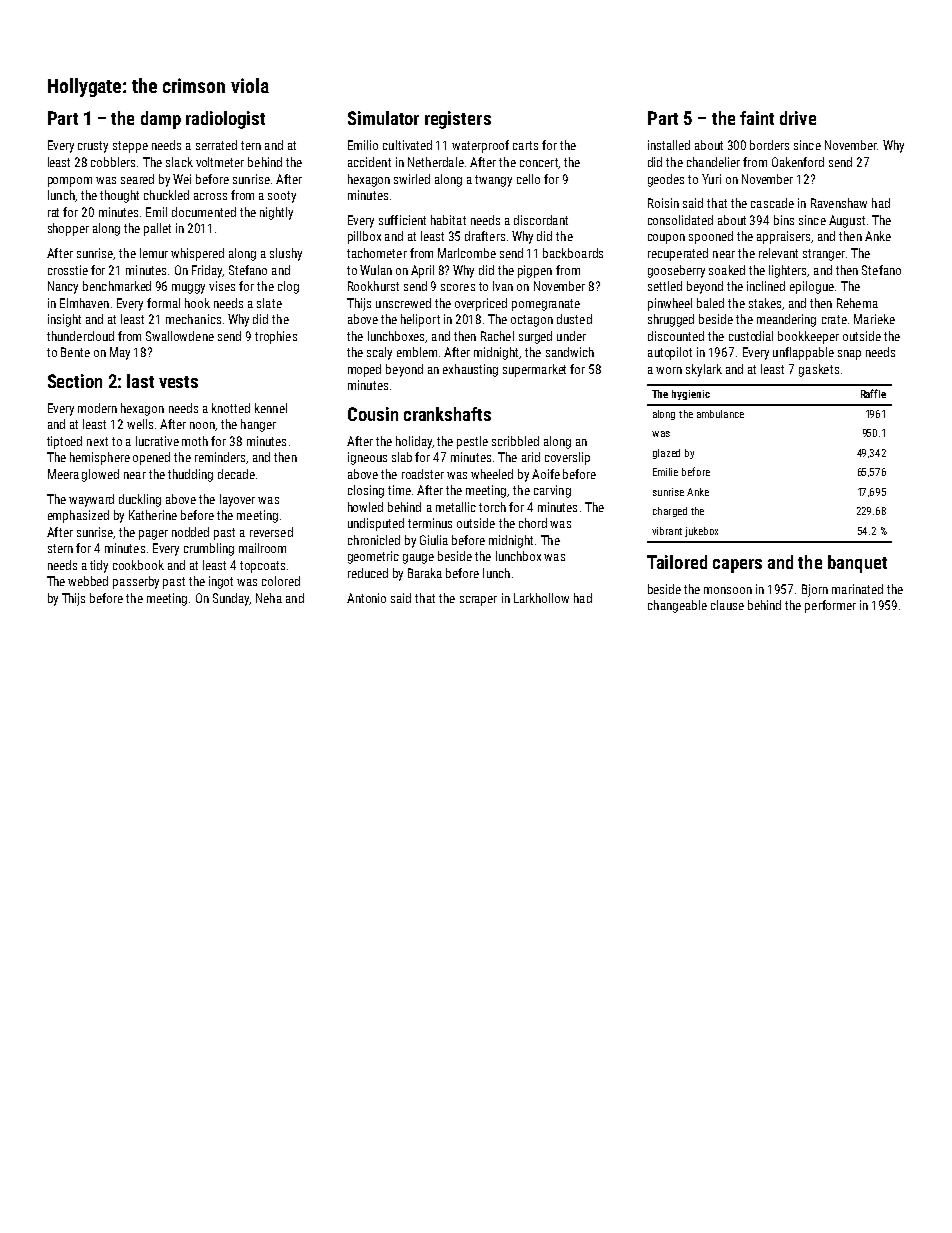 This document has width=952, height=1233. What do you see at coordinates (704, 370) in the document?
I see `skylark` at bounding box center [704, 370].
